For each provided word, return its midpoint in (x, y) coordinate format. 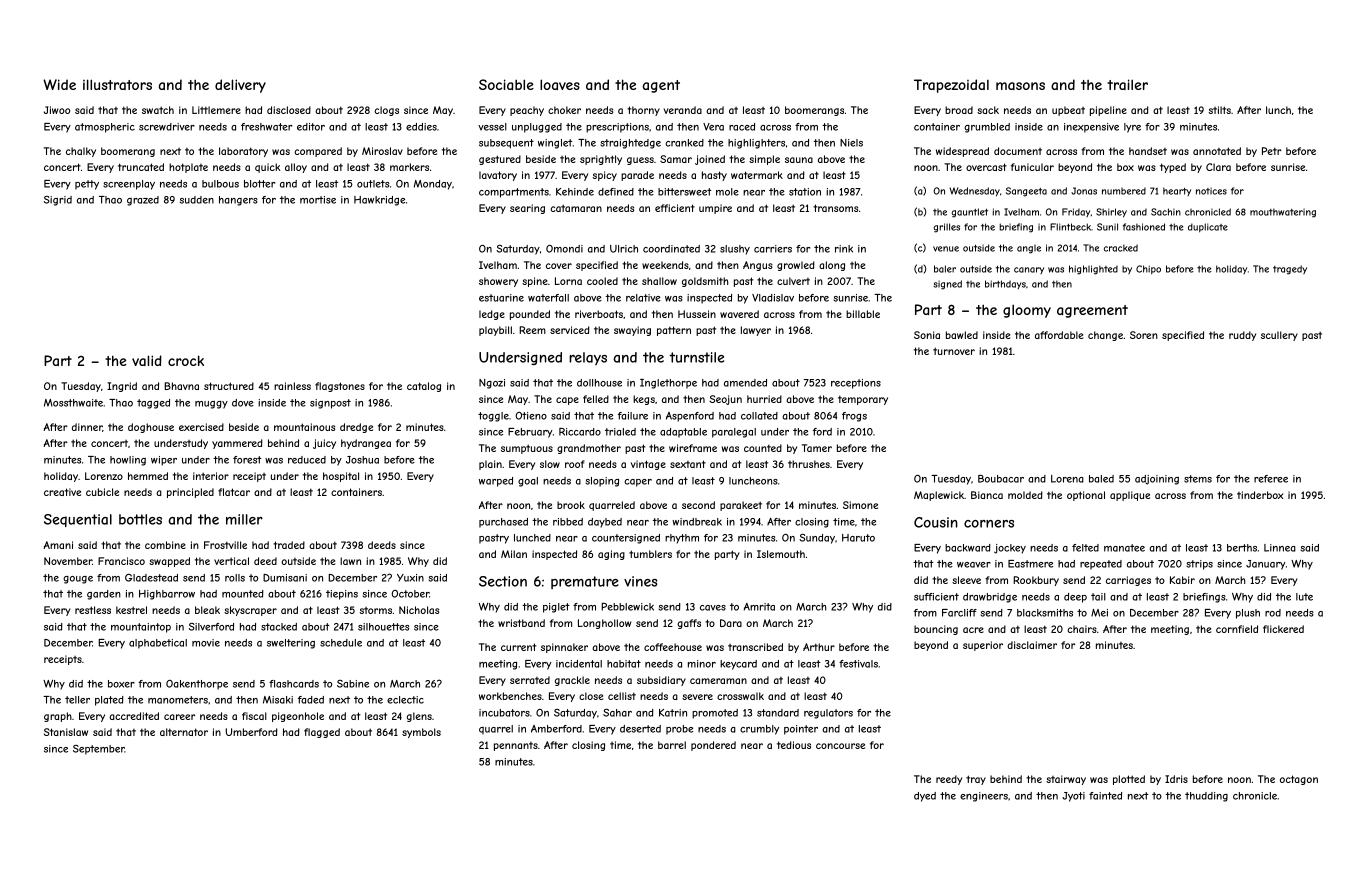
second (698, 505)
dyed (925, 797)
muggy (211, 405)
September (99, 750)
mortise (318, 200)
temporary (863, 400)
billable (863, 314)
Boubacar (1001, 479)
